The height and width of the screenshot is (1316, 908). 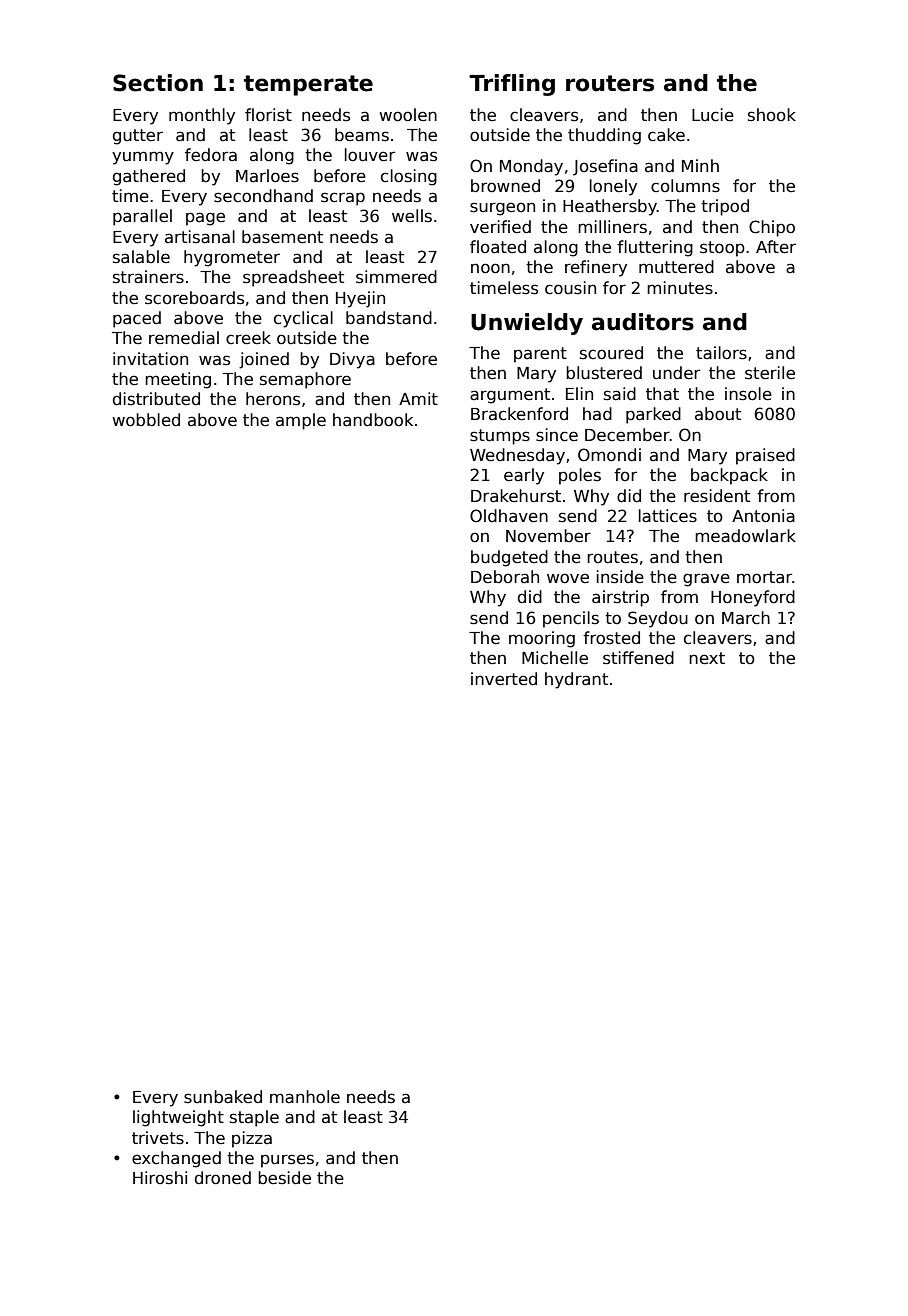 What do you see at coordinates (287, 1161) in the screenshot?
I see `purses` at bounding box center [287, 1161].
